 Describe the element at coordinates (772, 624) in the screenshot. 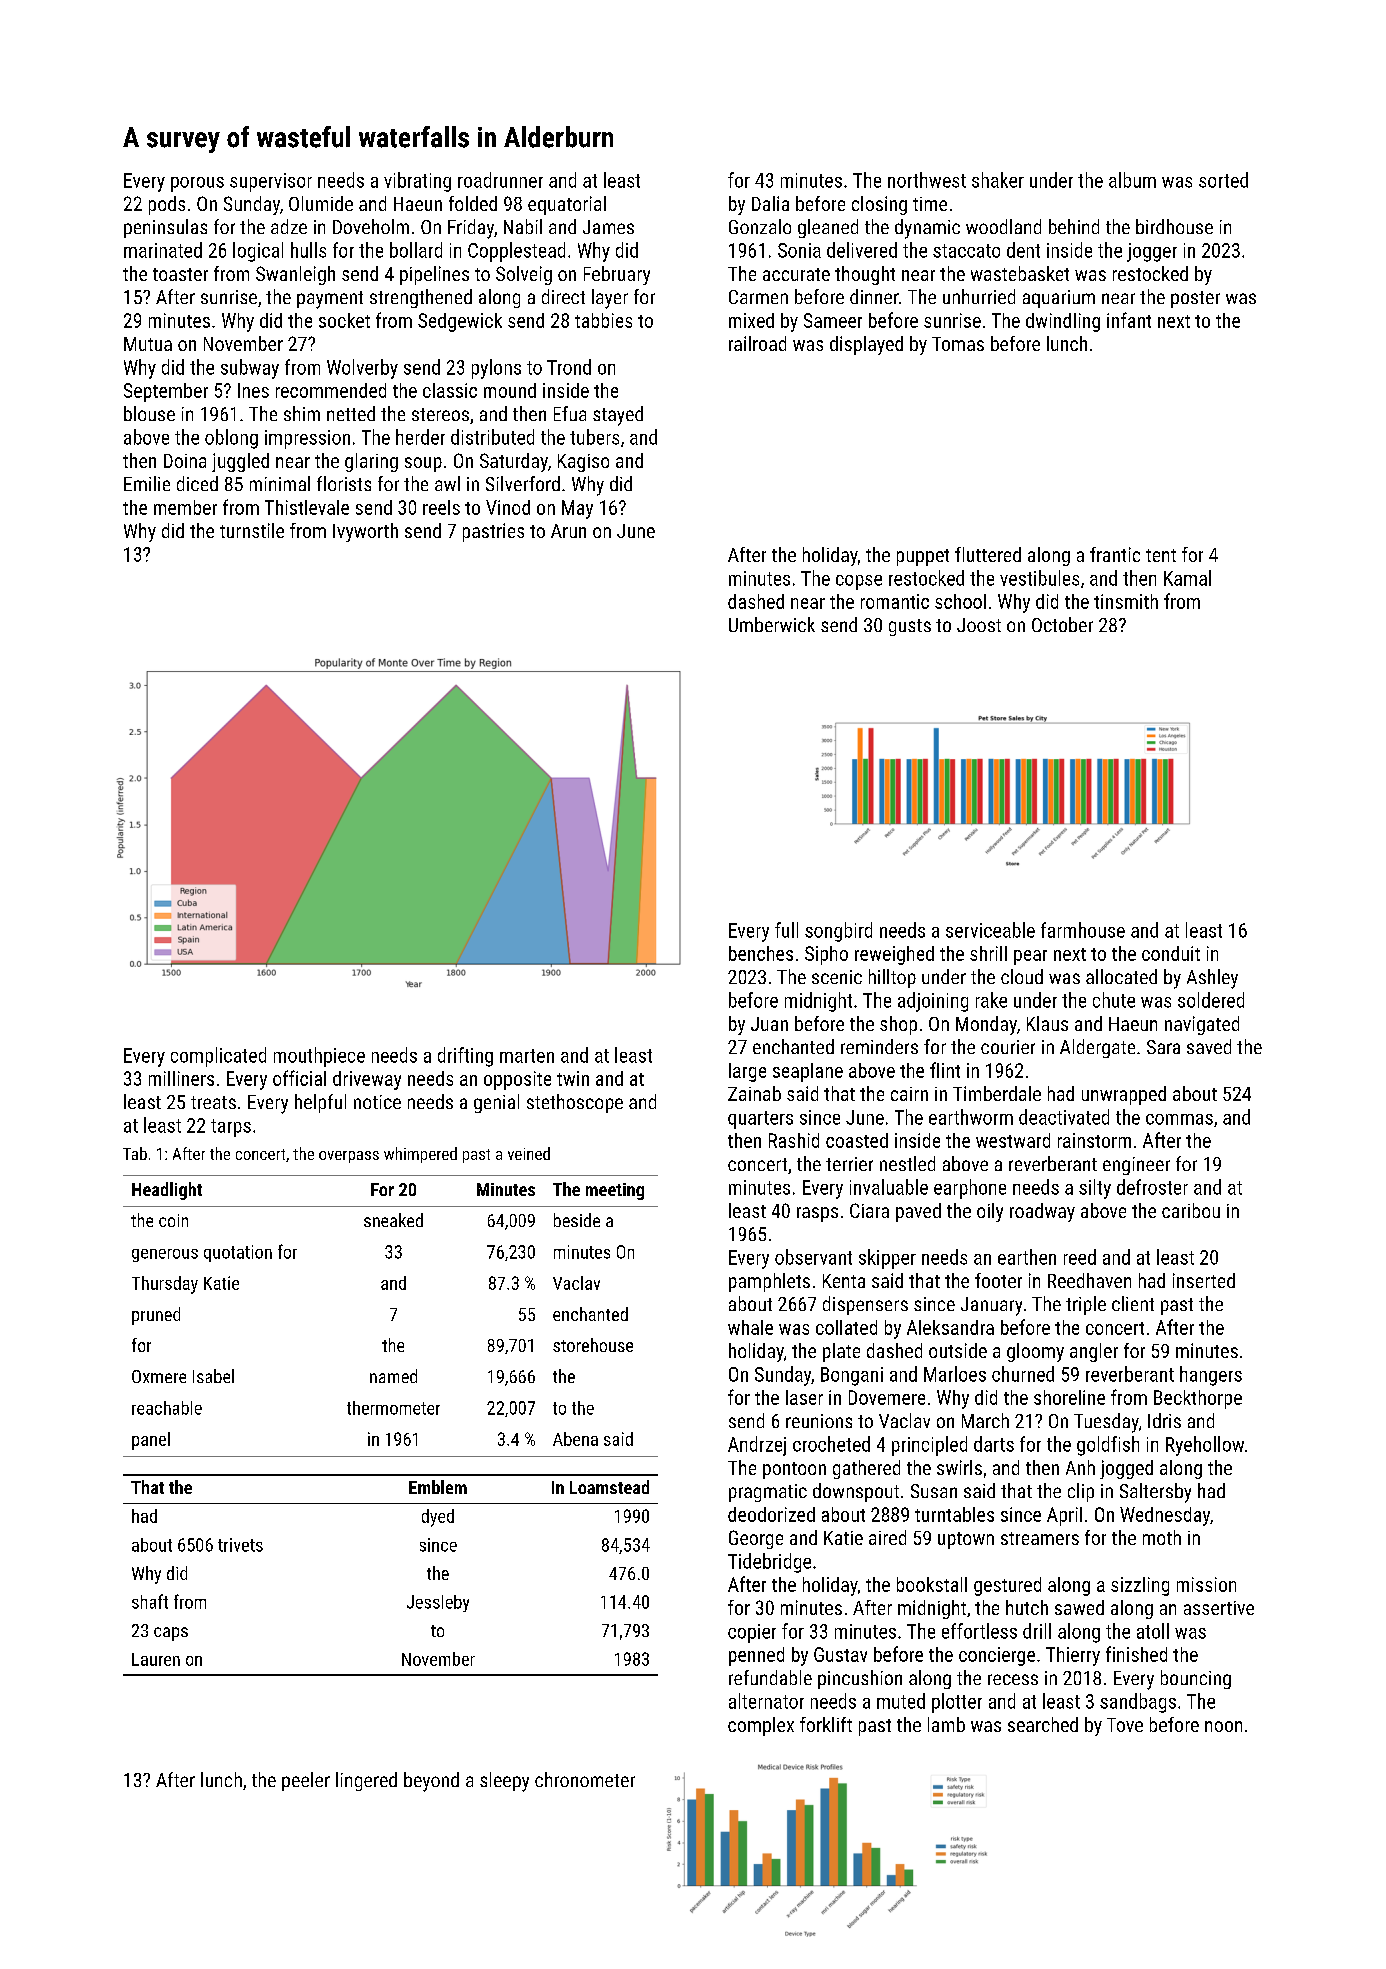

I see `Umberwick` at that location.
